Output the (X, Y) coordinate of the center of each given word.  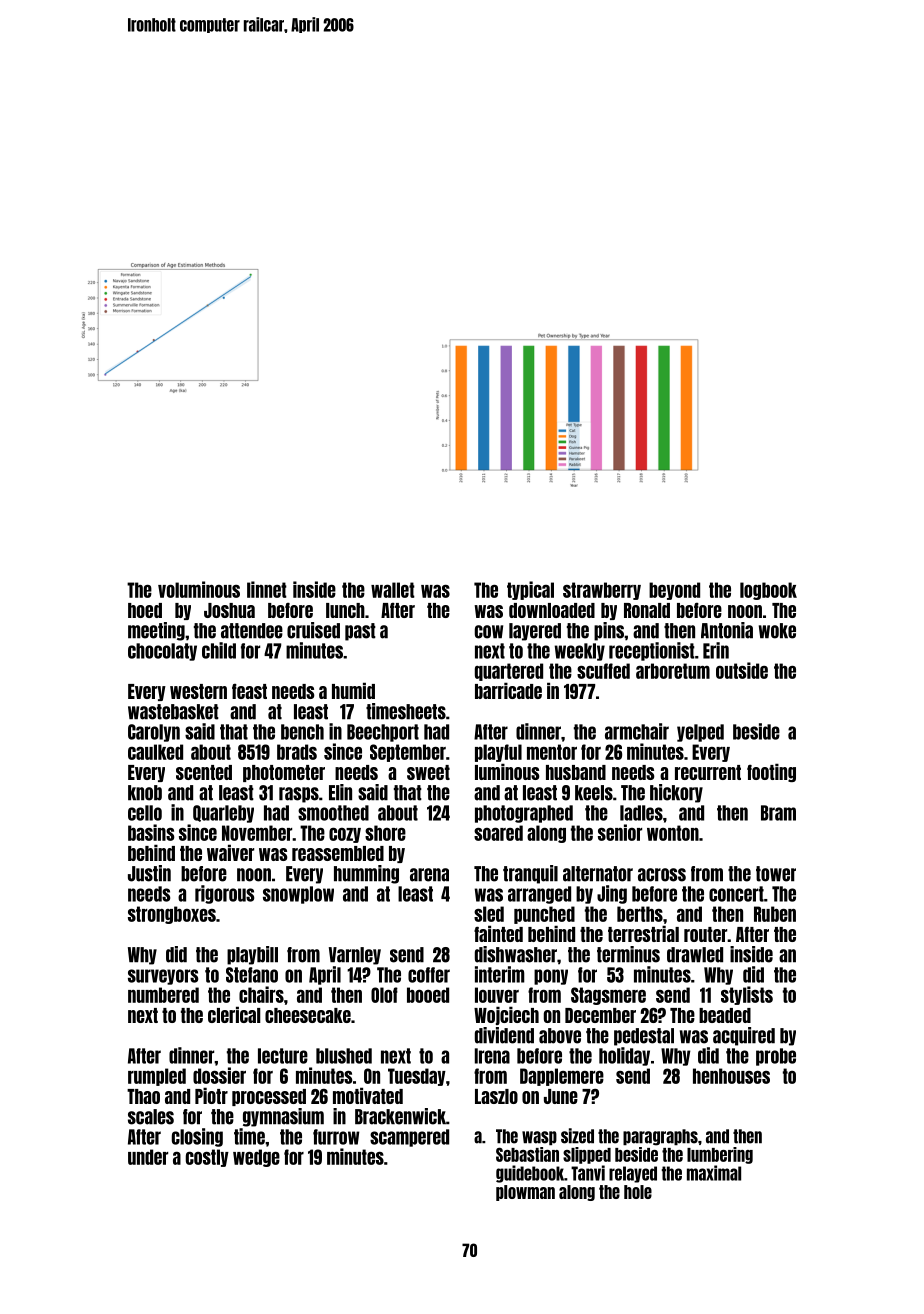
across (662, 875)
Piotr (211, 1095)
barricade (508, 690)
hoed (145, 610)
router (705, 934)
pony (551, 977)
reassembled (338, 853)
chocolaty (162, 652)
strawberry (602, 591)
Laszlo (496, 1096)
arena (429, 875)
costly (207, 1158)
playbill (252, 955)
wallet (393, 590)
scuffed (603, 671)
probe (776, 1057)
